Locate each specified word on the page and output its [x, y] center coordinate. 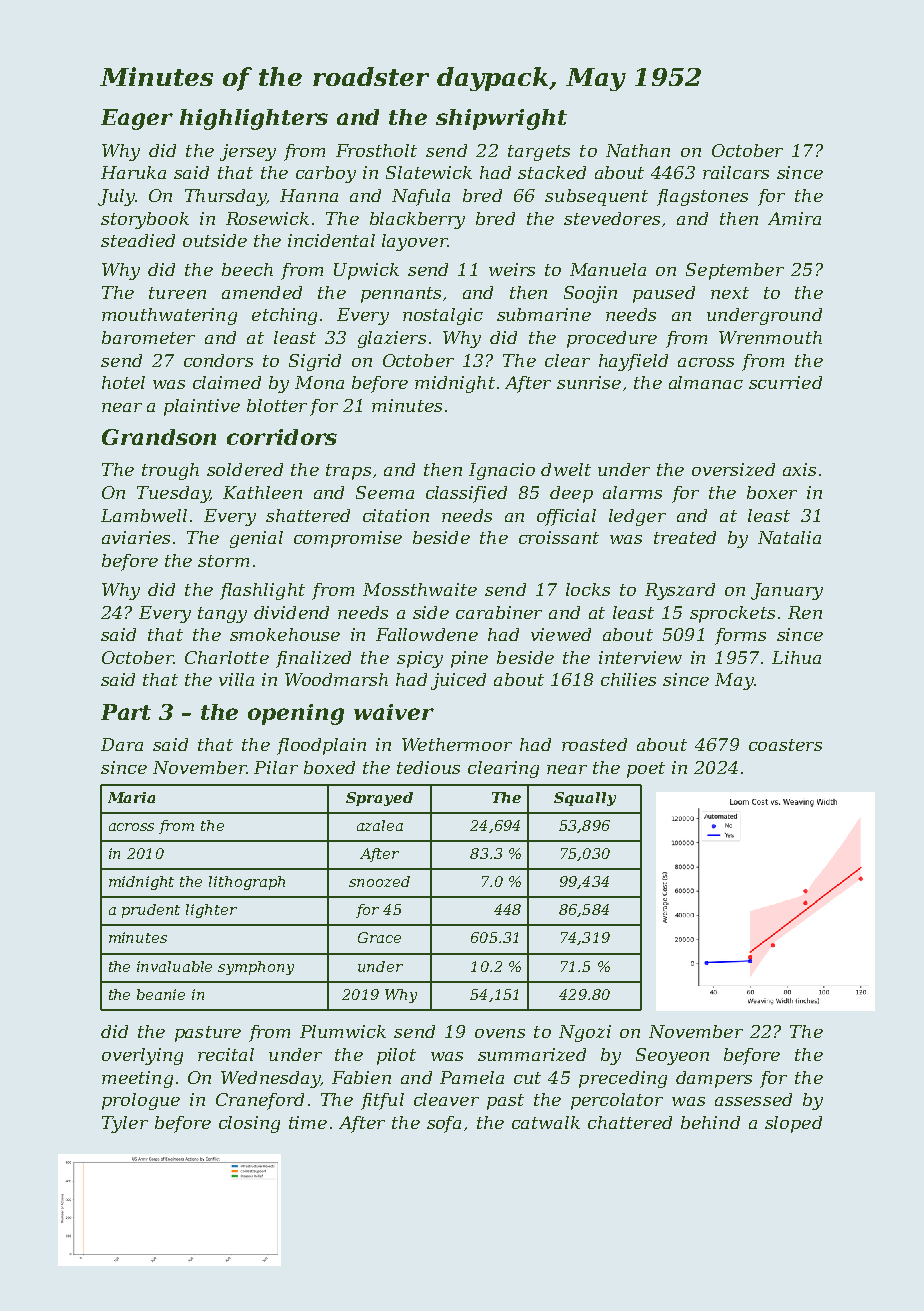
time [308, 1122]
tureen [177, 293]
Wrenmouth [770, 337]
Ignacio [502, 471]
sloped [793, 1124]
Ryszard [680, 591]
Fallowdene [427, 634]
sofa [444, 1124]
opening [296, 714]
